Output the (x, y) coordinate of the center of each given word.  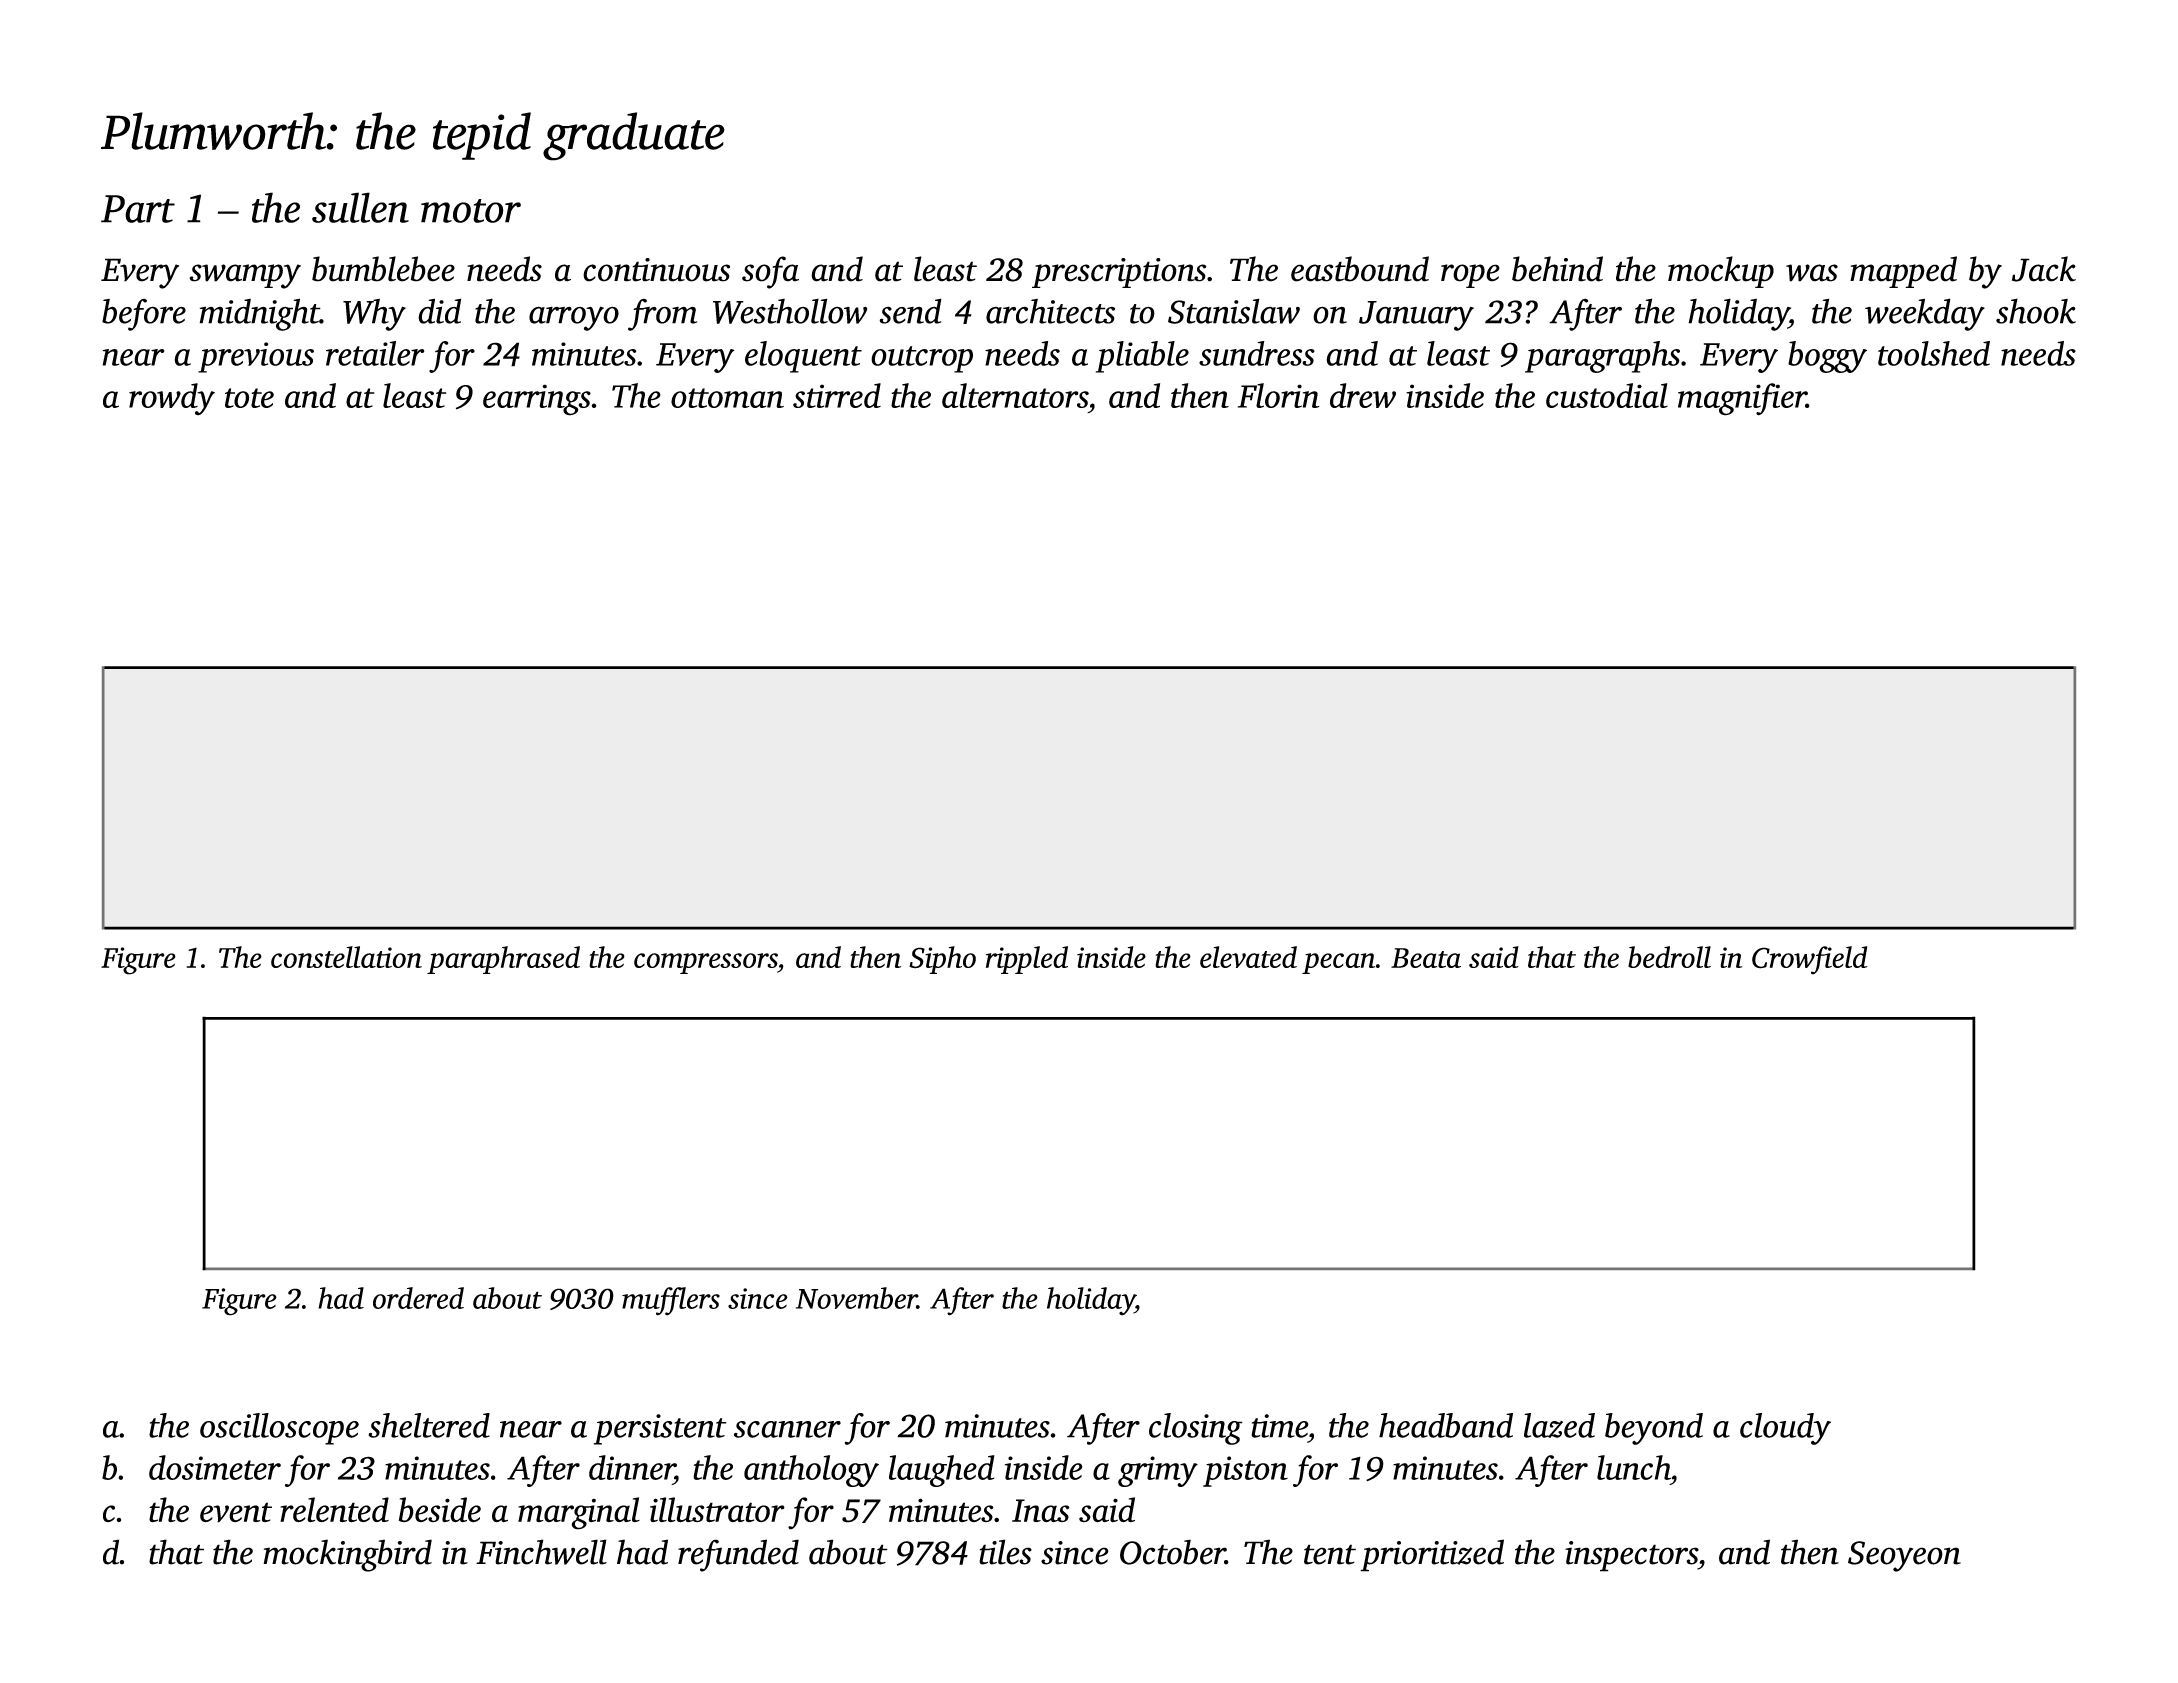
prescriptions (1119, 273)
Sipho (942, 960)
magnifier (1742, 399)
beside (440, 1510)
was (1812, 273)
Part (138, 209)
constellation (346, 957)
